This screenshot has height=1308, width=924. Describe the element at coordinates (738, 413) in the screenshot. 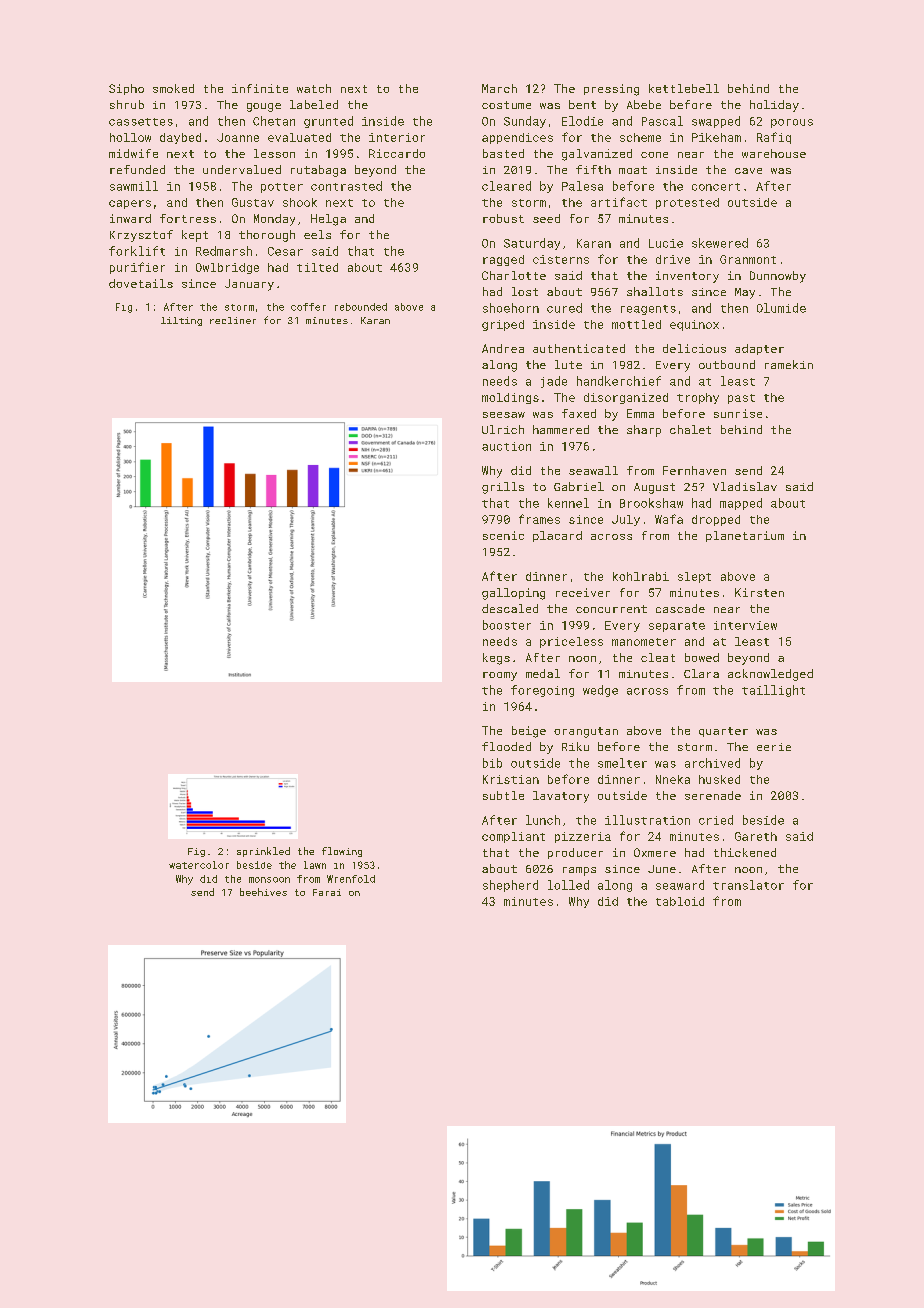

I see `sunrise` at that location.
